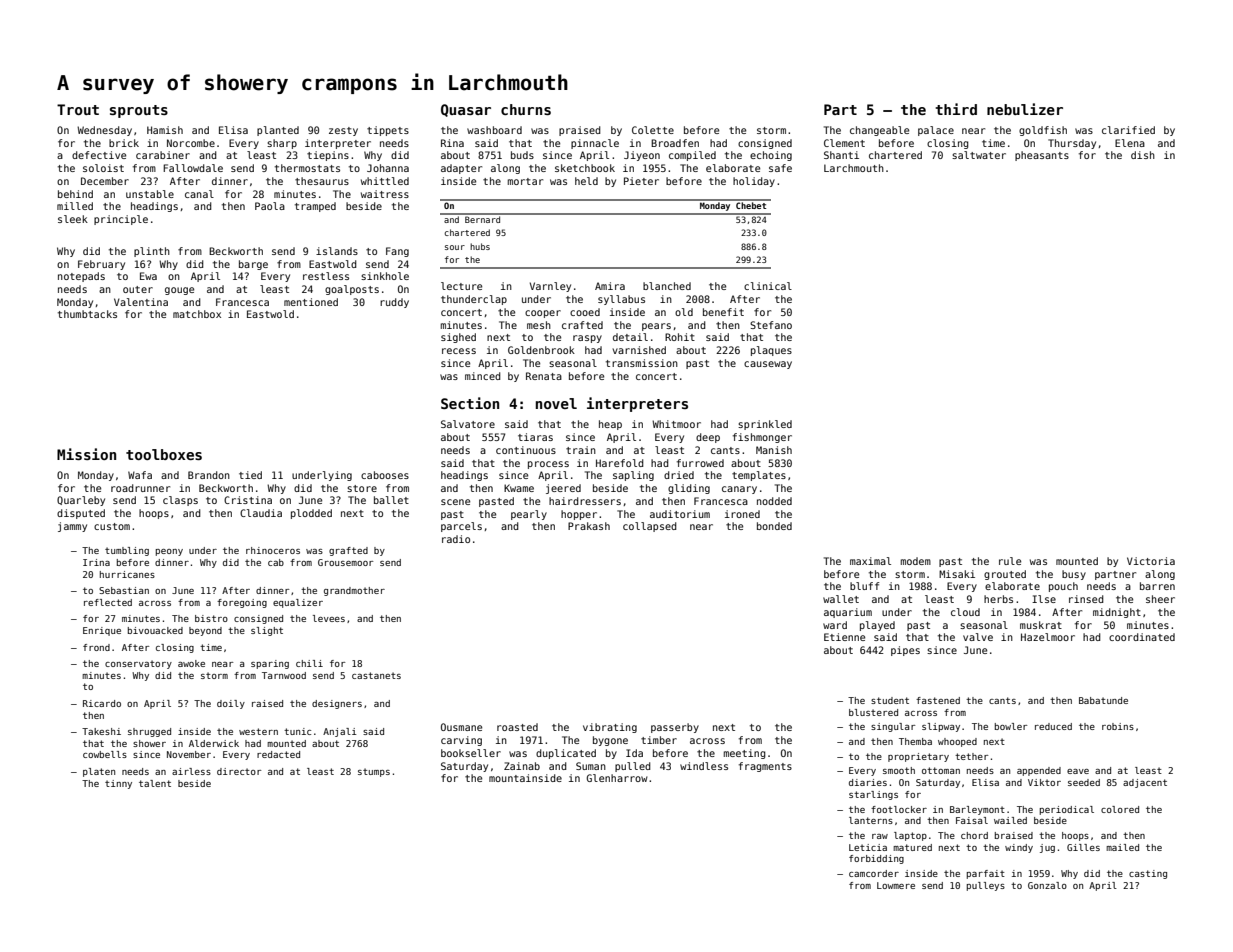 The height and width of the screenshot is (952, 1233). I want to click on herbs, so click(998, 599).
